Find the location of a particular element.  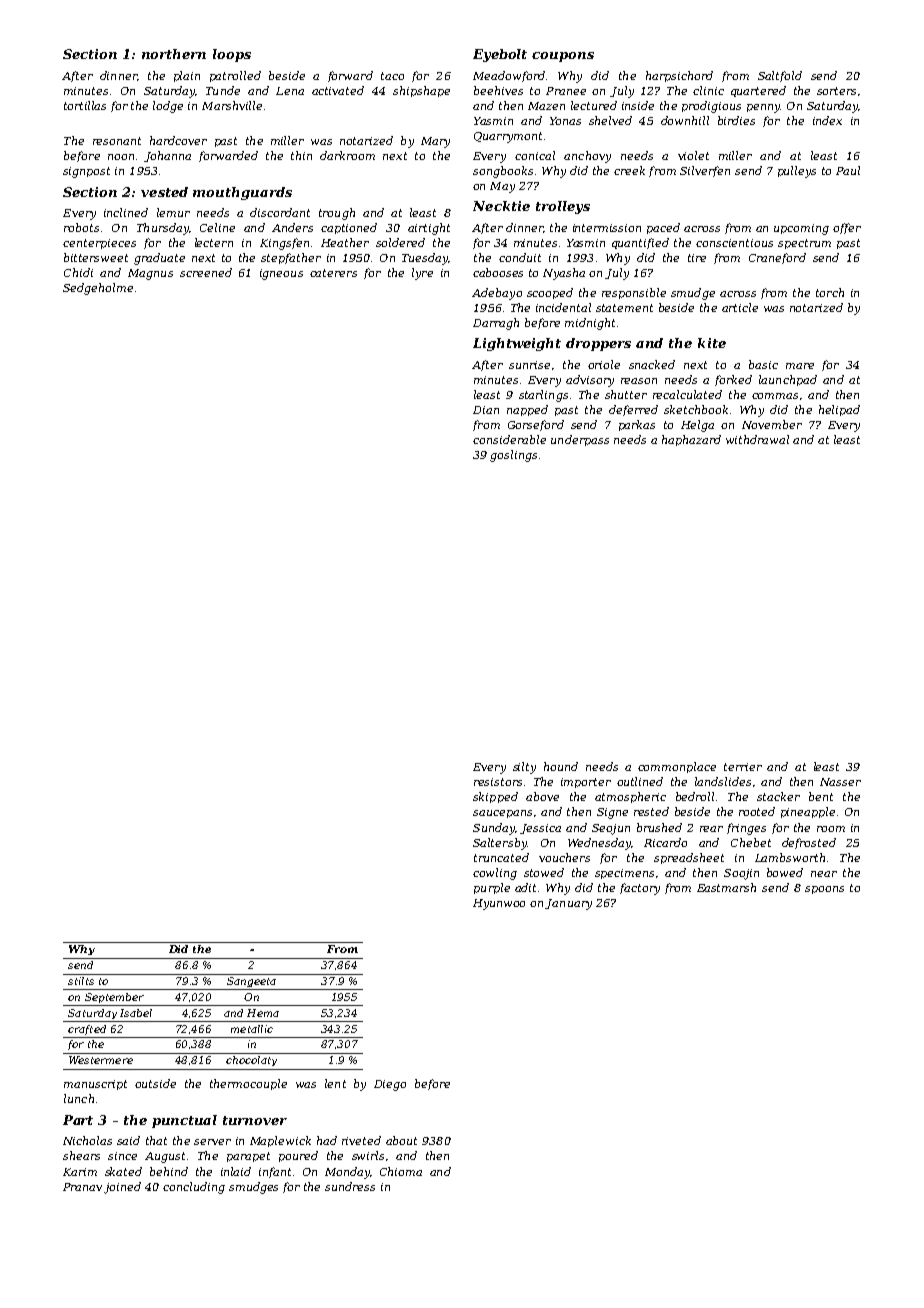

taco is located at coordinates (392, 76).
